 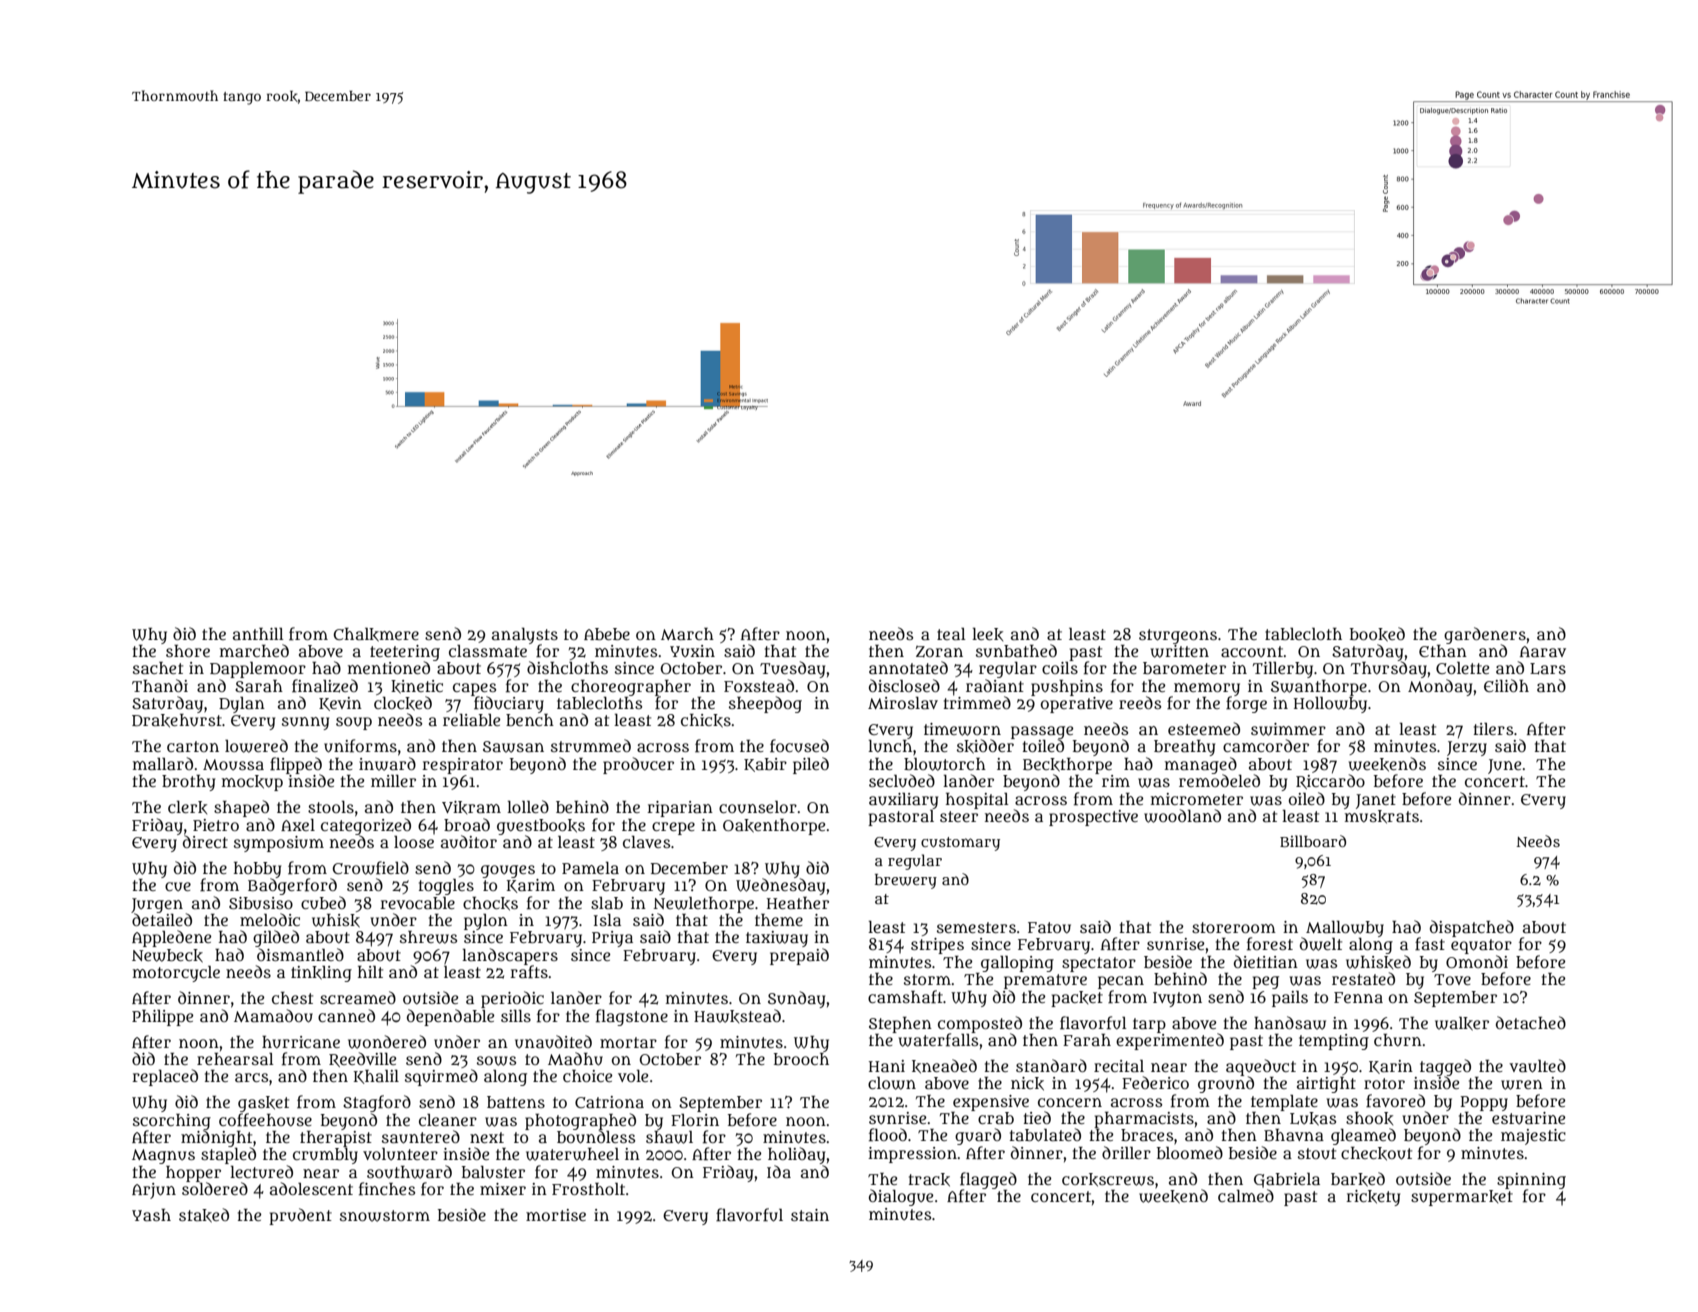 What do you see at coordinates (448, 1120) in the page?
I see `cleaner` at bounding box center [448, 1120].
